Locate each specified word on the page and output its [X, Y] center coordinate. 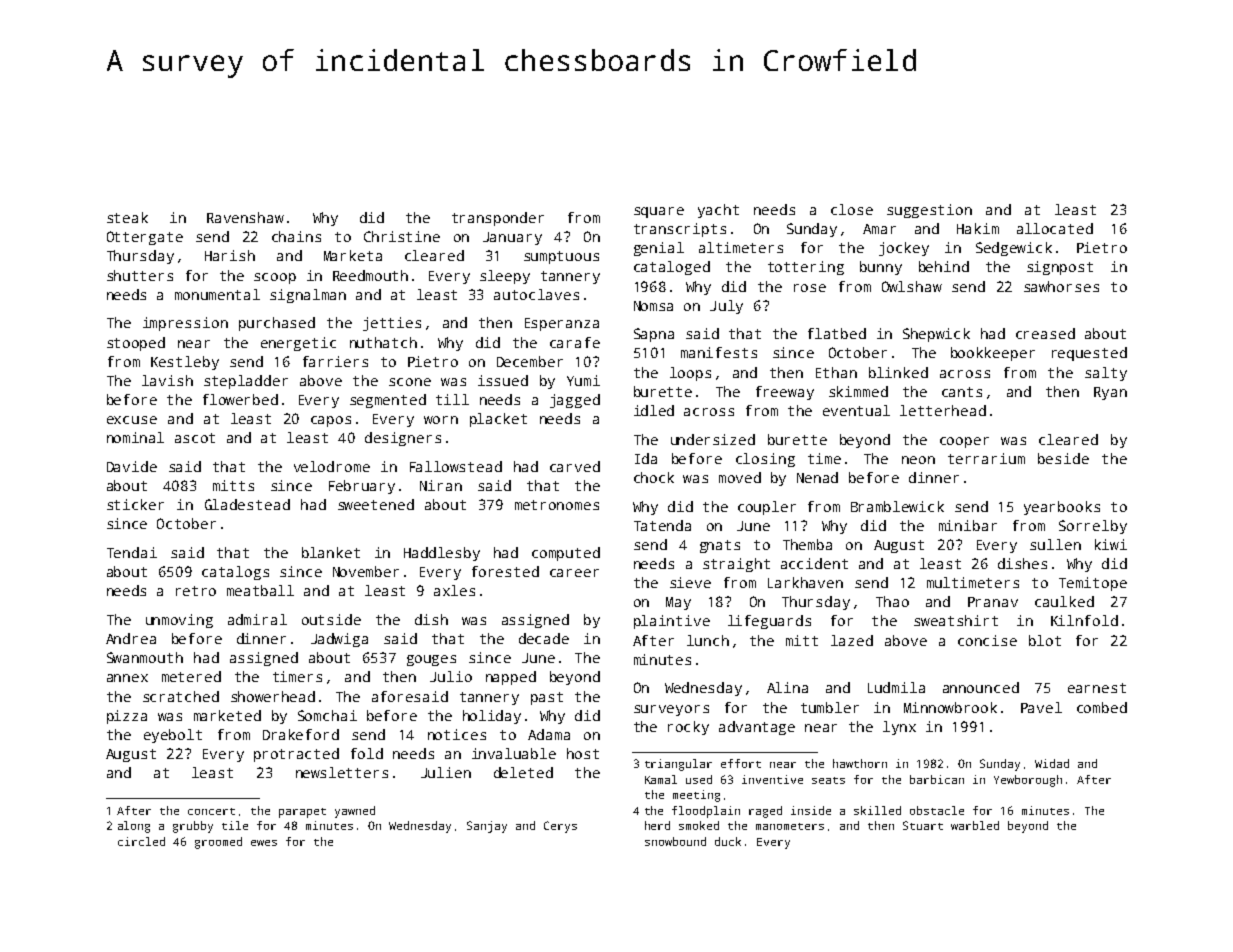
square [659, 212]
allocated [1055, 228]
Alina [787, 687]
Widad [1052, 763]
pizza [127, 717]
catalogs [235, 573]
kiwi [1111, 544]
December [530, 361]
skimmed [858, 391]
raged [765, 812]
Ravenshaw [245, 217]
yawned [355, 812]
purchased [277, 324]
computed [566, 554]
